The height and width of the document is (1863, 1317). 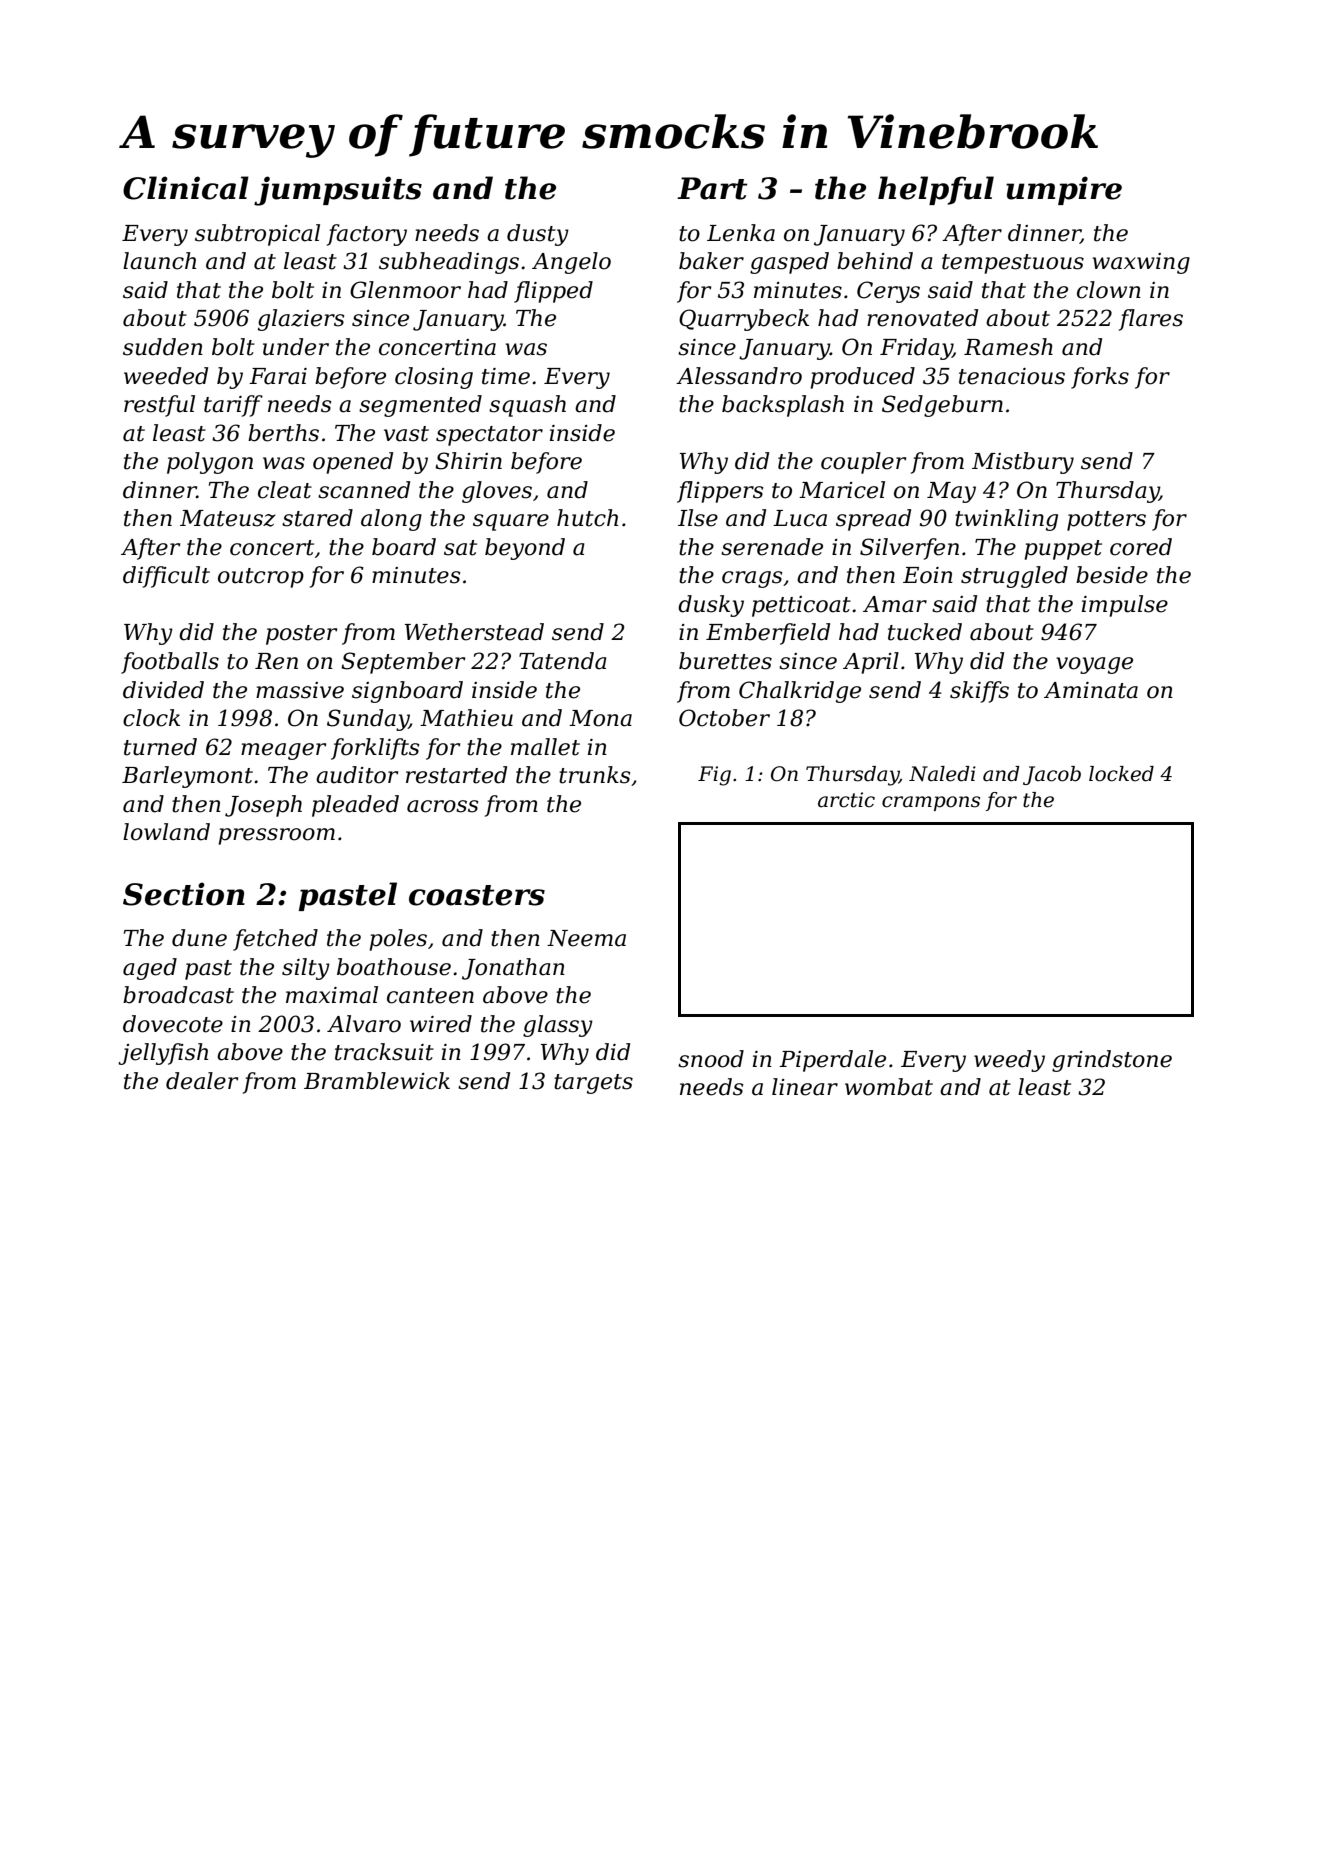 What do you see at coordinates (1112, 1061) in the document?
I see `grindstone` at bounding box center [1112, 1061].
